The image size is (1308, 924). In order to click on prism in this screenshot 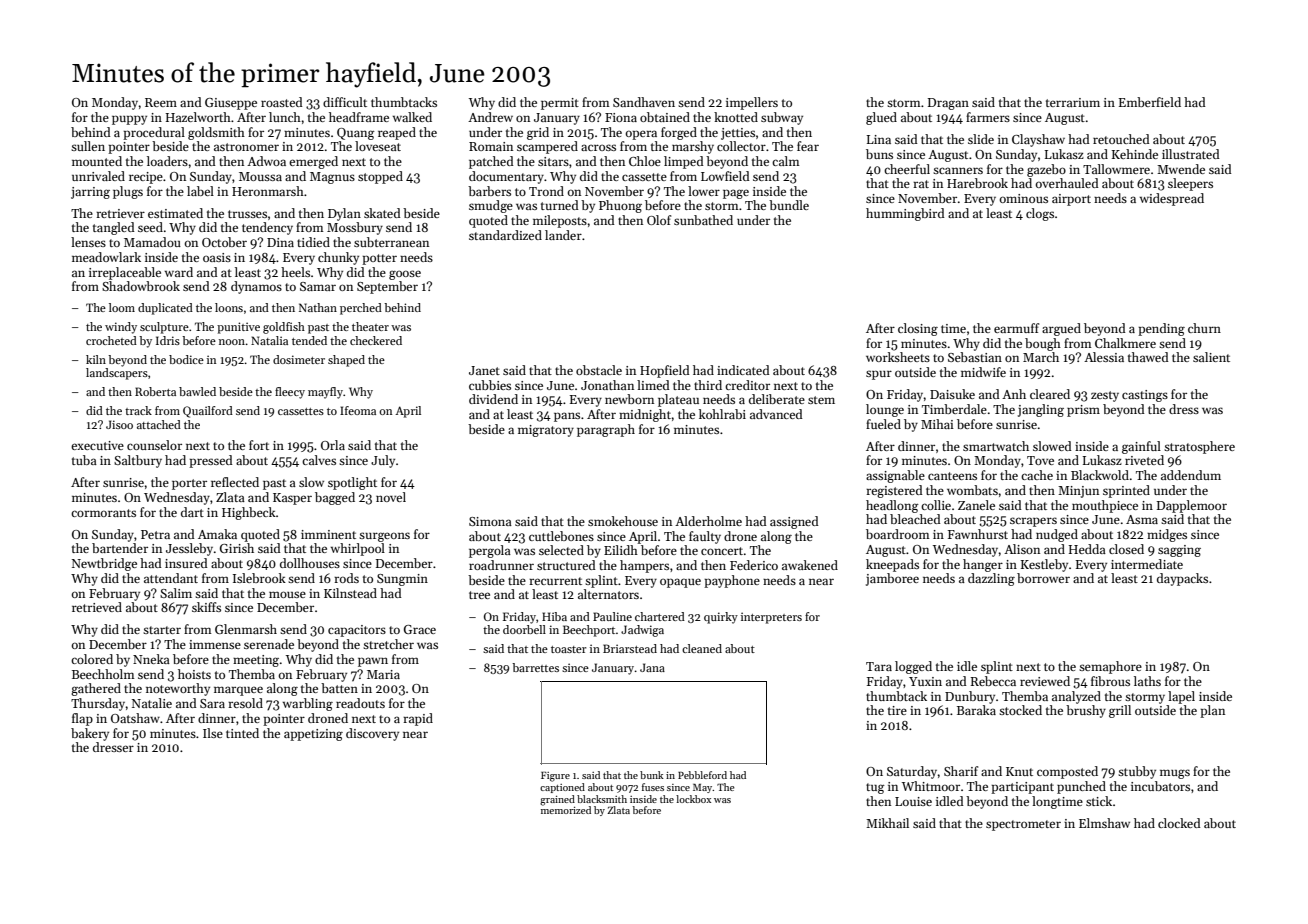, I will do `click(1083, 411)`.
